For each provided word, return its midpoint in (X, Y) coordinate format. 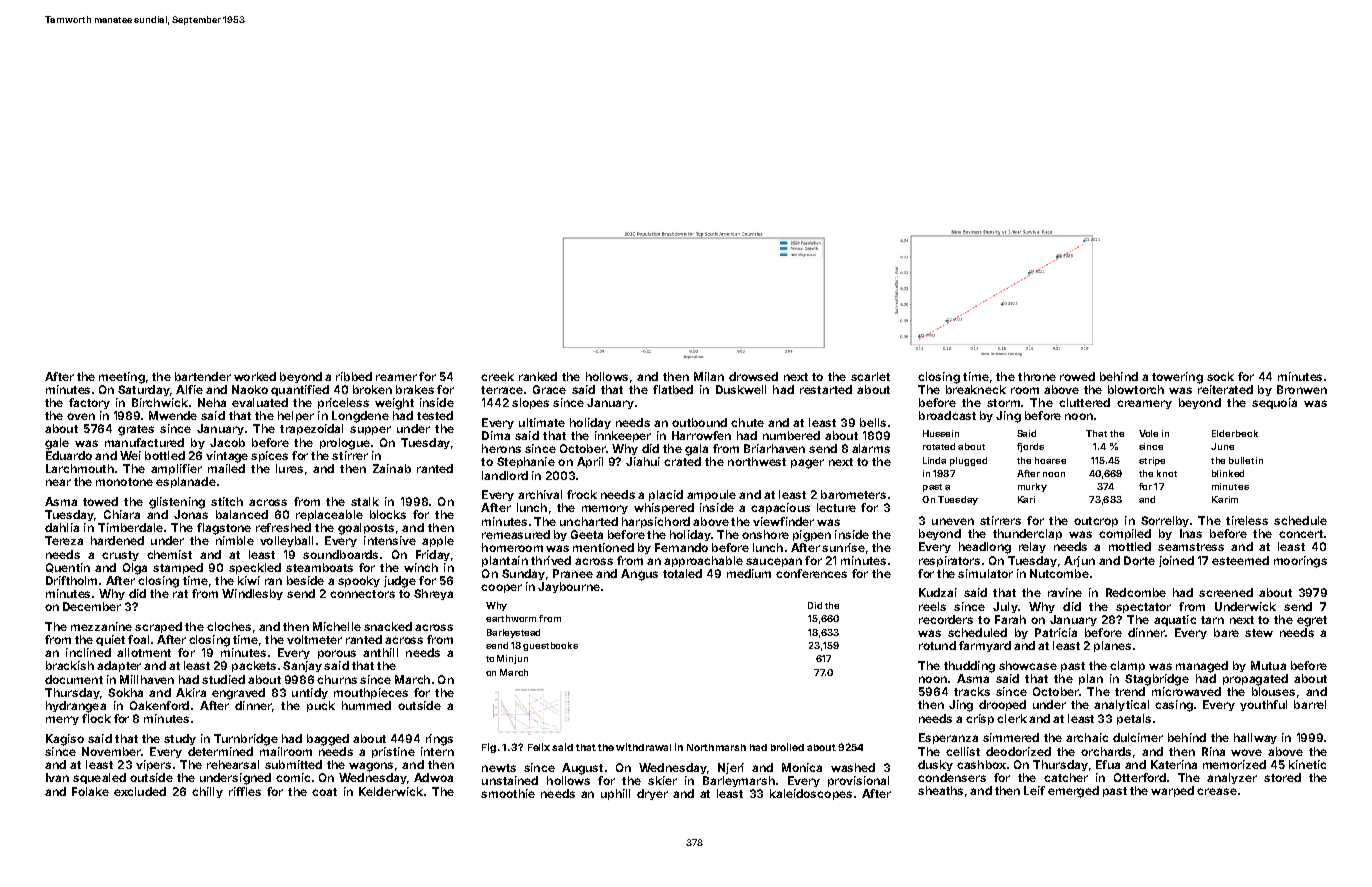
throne (1037, 376)
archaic (1087, 737)
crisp (980, 719)
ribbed (354, 376)
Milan (709, 376)
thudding (969, 667)
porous (337, 654)
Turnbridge (246, 740)
